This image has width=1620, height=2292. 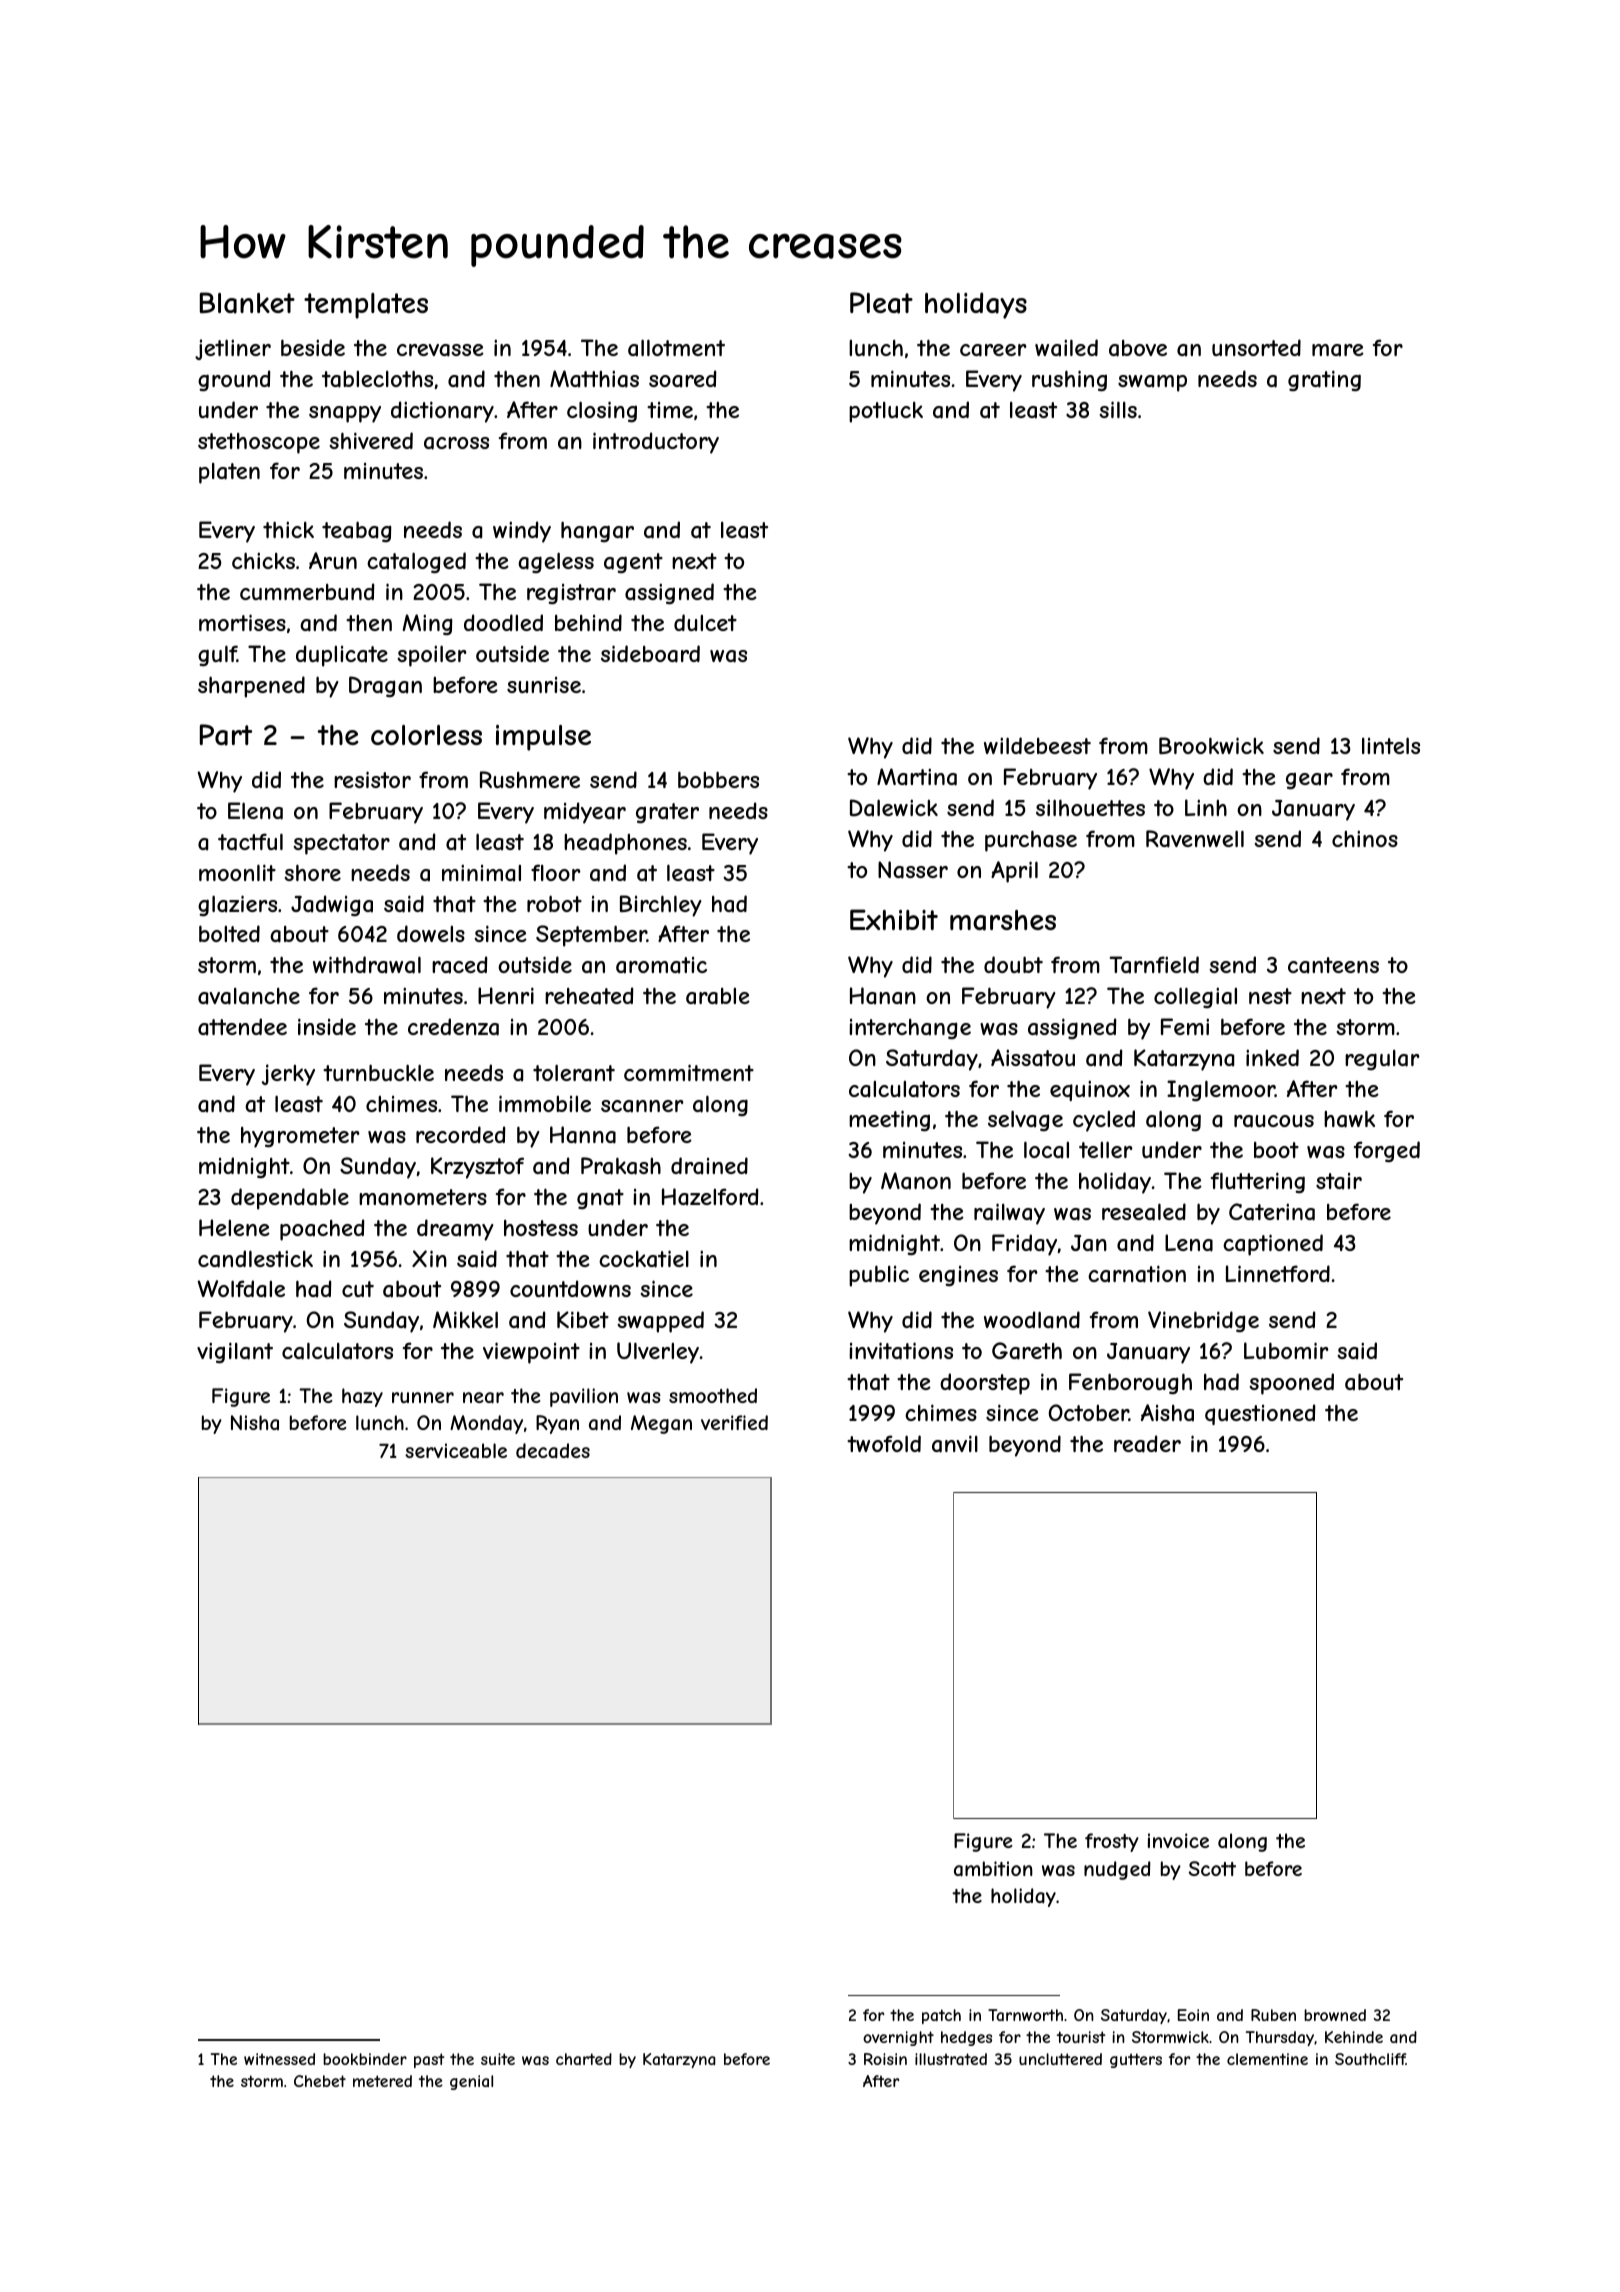 I want to click on witnessed, so click(x=279, y=2059).
